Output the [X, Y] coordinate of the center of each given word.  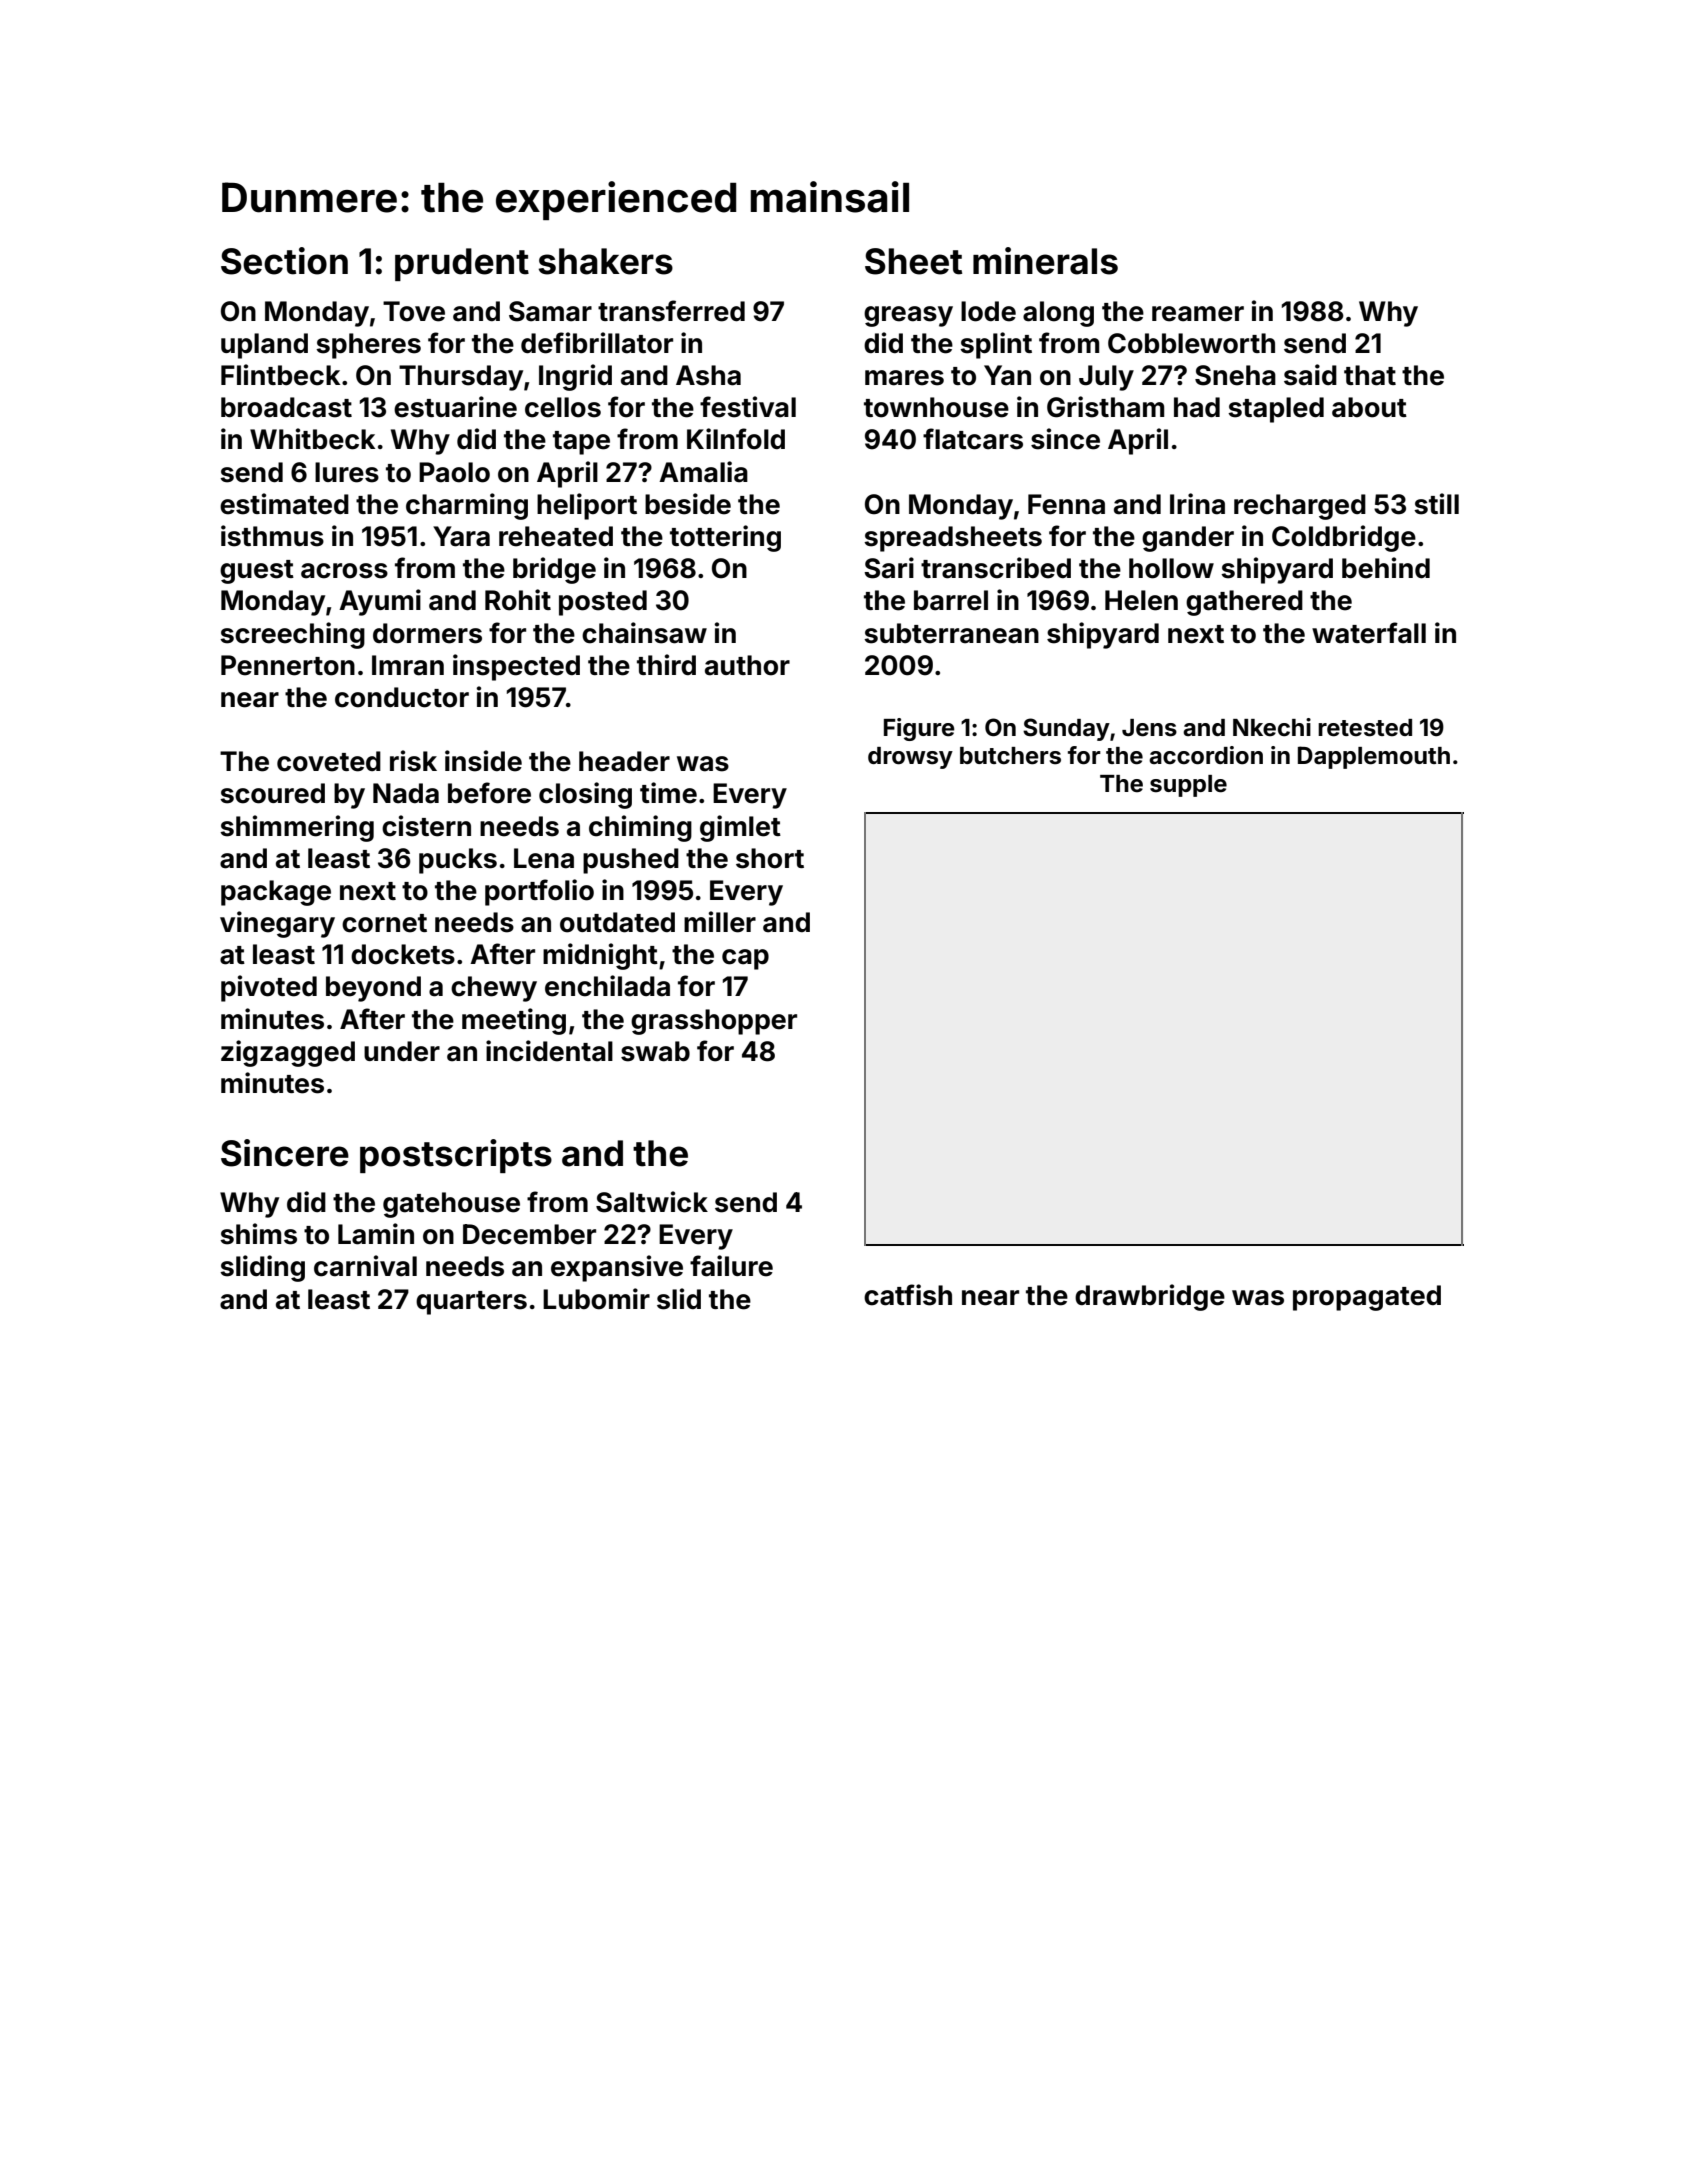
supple [1188, 786]
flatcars [973, 439]
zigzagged [288, 1053]
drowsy [910, 758]
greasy [908, 316]
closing [585, 795]
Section [284, 261]
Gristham [1105, 407]
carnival [365, 1266]
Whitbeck [312, 439]
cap [745, 959]
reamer [1198, 314]
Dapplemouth [1374, 757]
